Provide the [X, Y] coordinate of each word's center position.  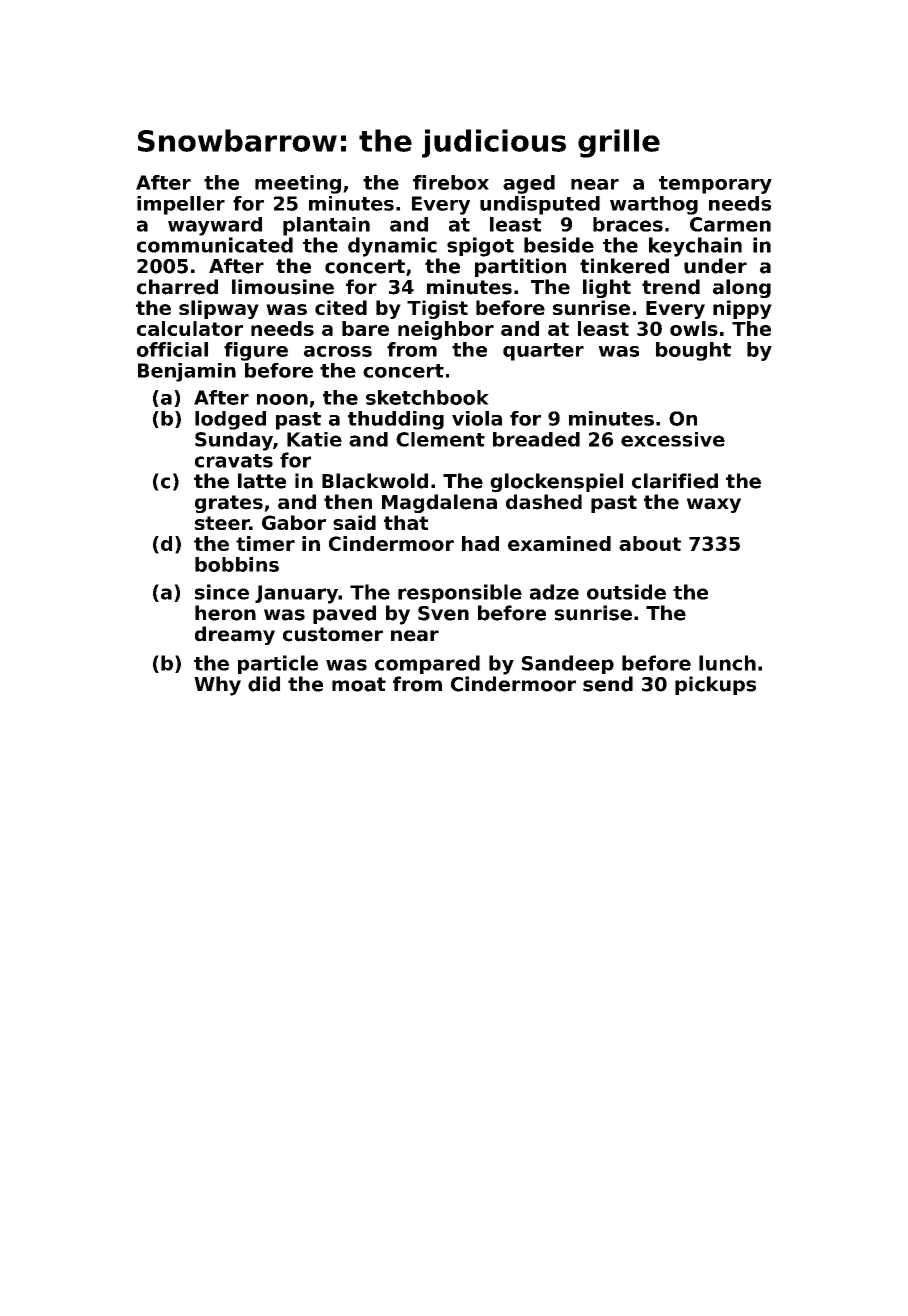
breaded [536, 439]
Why [217, 686]
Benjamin [187, 372]
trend [671, 287]
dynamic [392, 247]
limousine [283, 287]
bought [693, 351]
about [650, 543]
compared [427, 664]
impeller [181, 205]
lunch [727, 663]
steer [222, 523]
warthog [654, 205]
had [480, 543]
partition [520, 267]
